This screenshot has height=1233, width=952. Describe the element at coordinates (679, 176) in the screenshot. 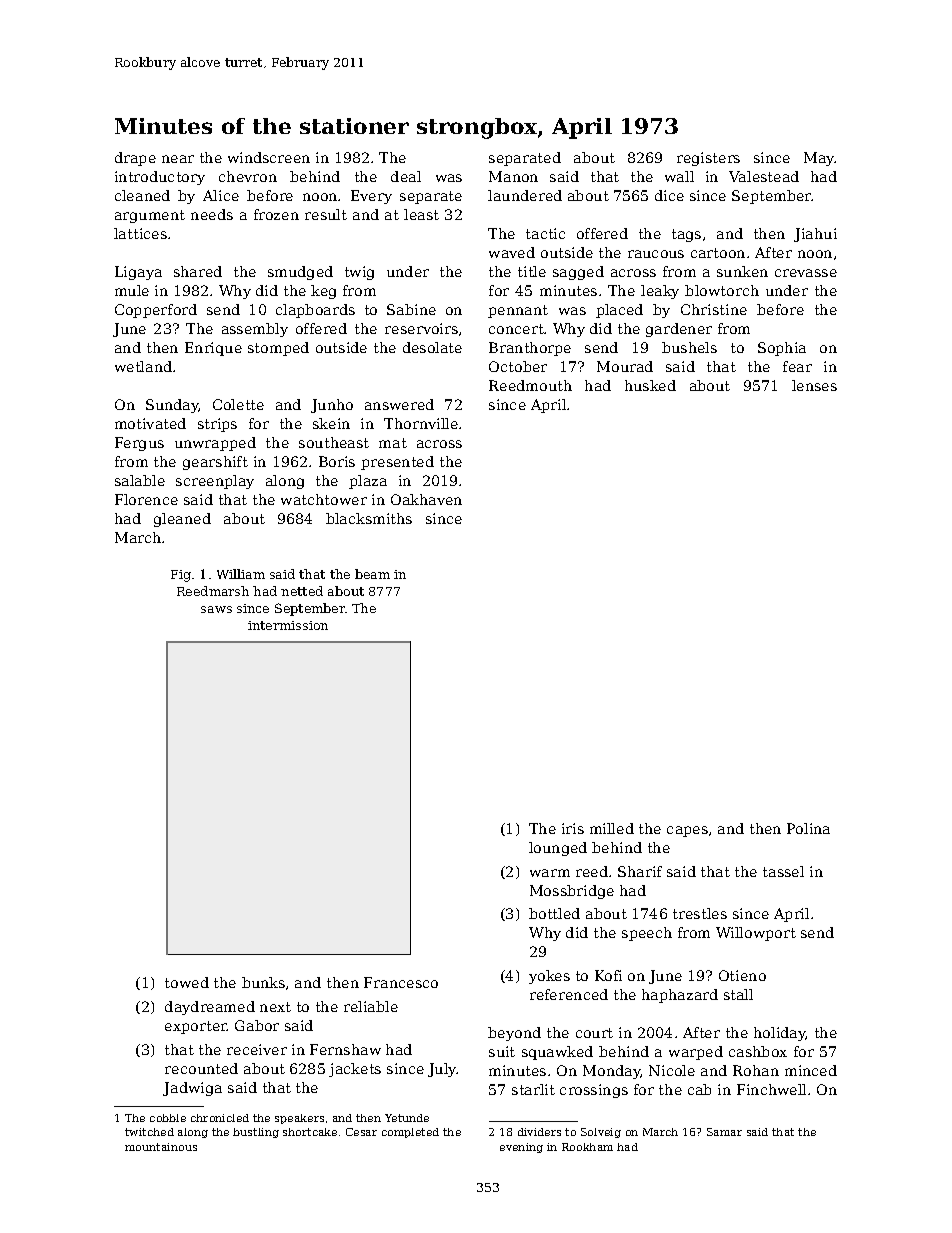

I see `wall` at that location.
